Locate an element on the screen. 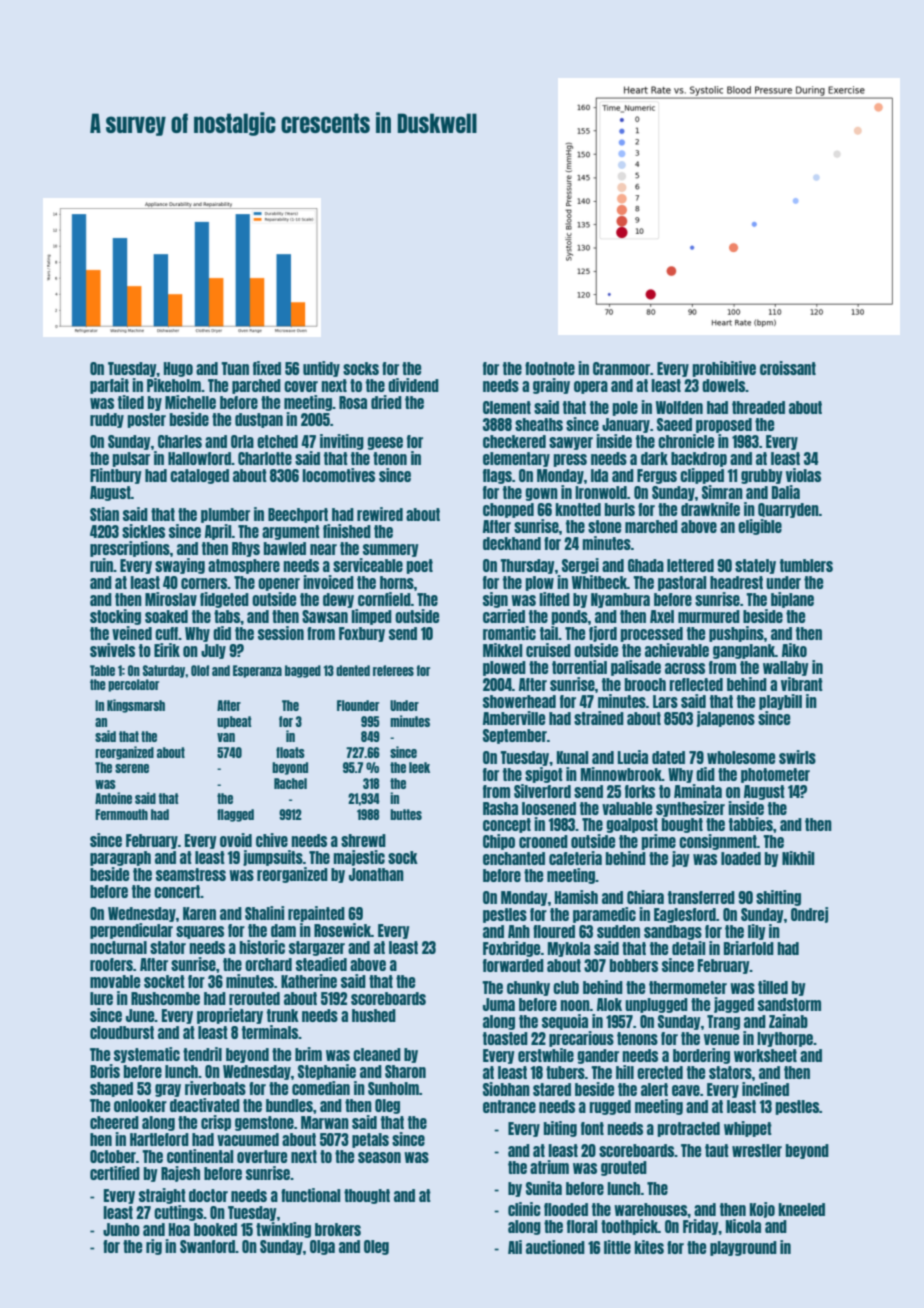 This screenshot has height=1308, width=924. locomotives is located at coordinates (338, 475).
